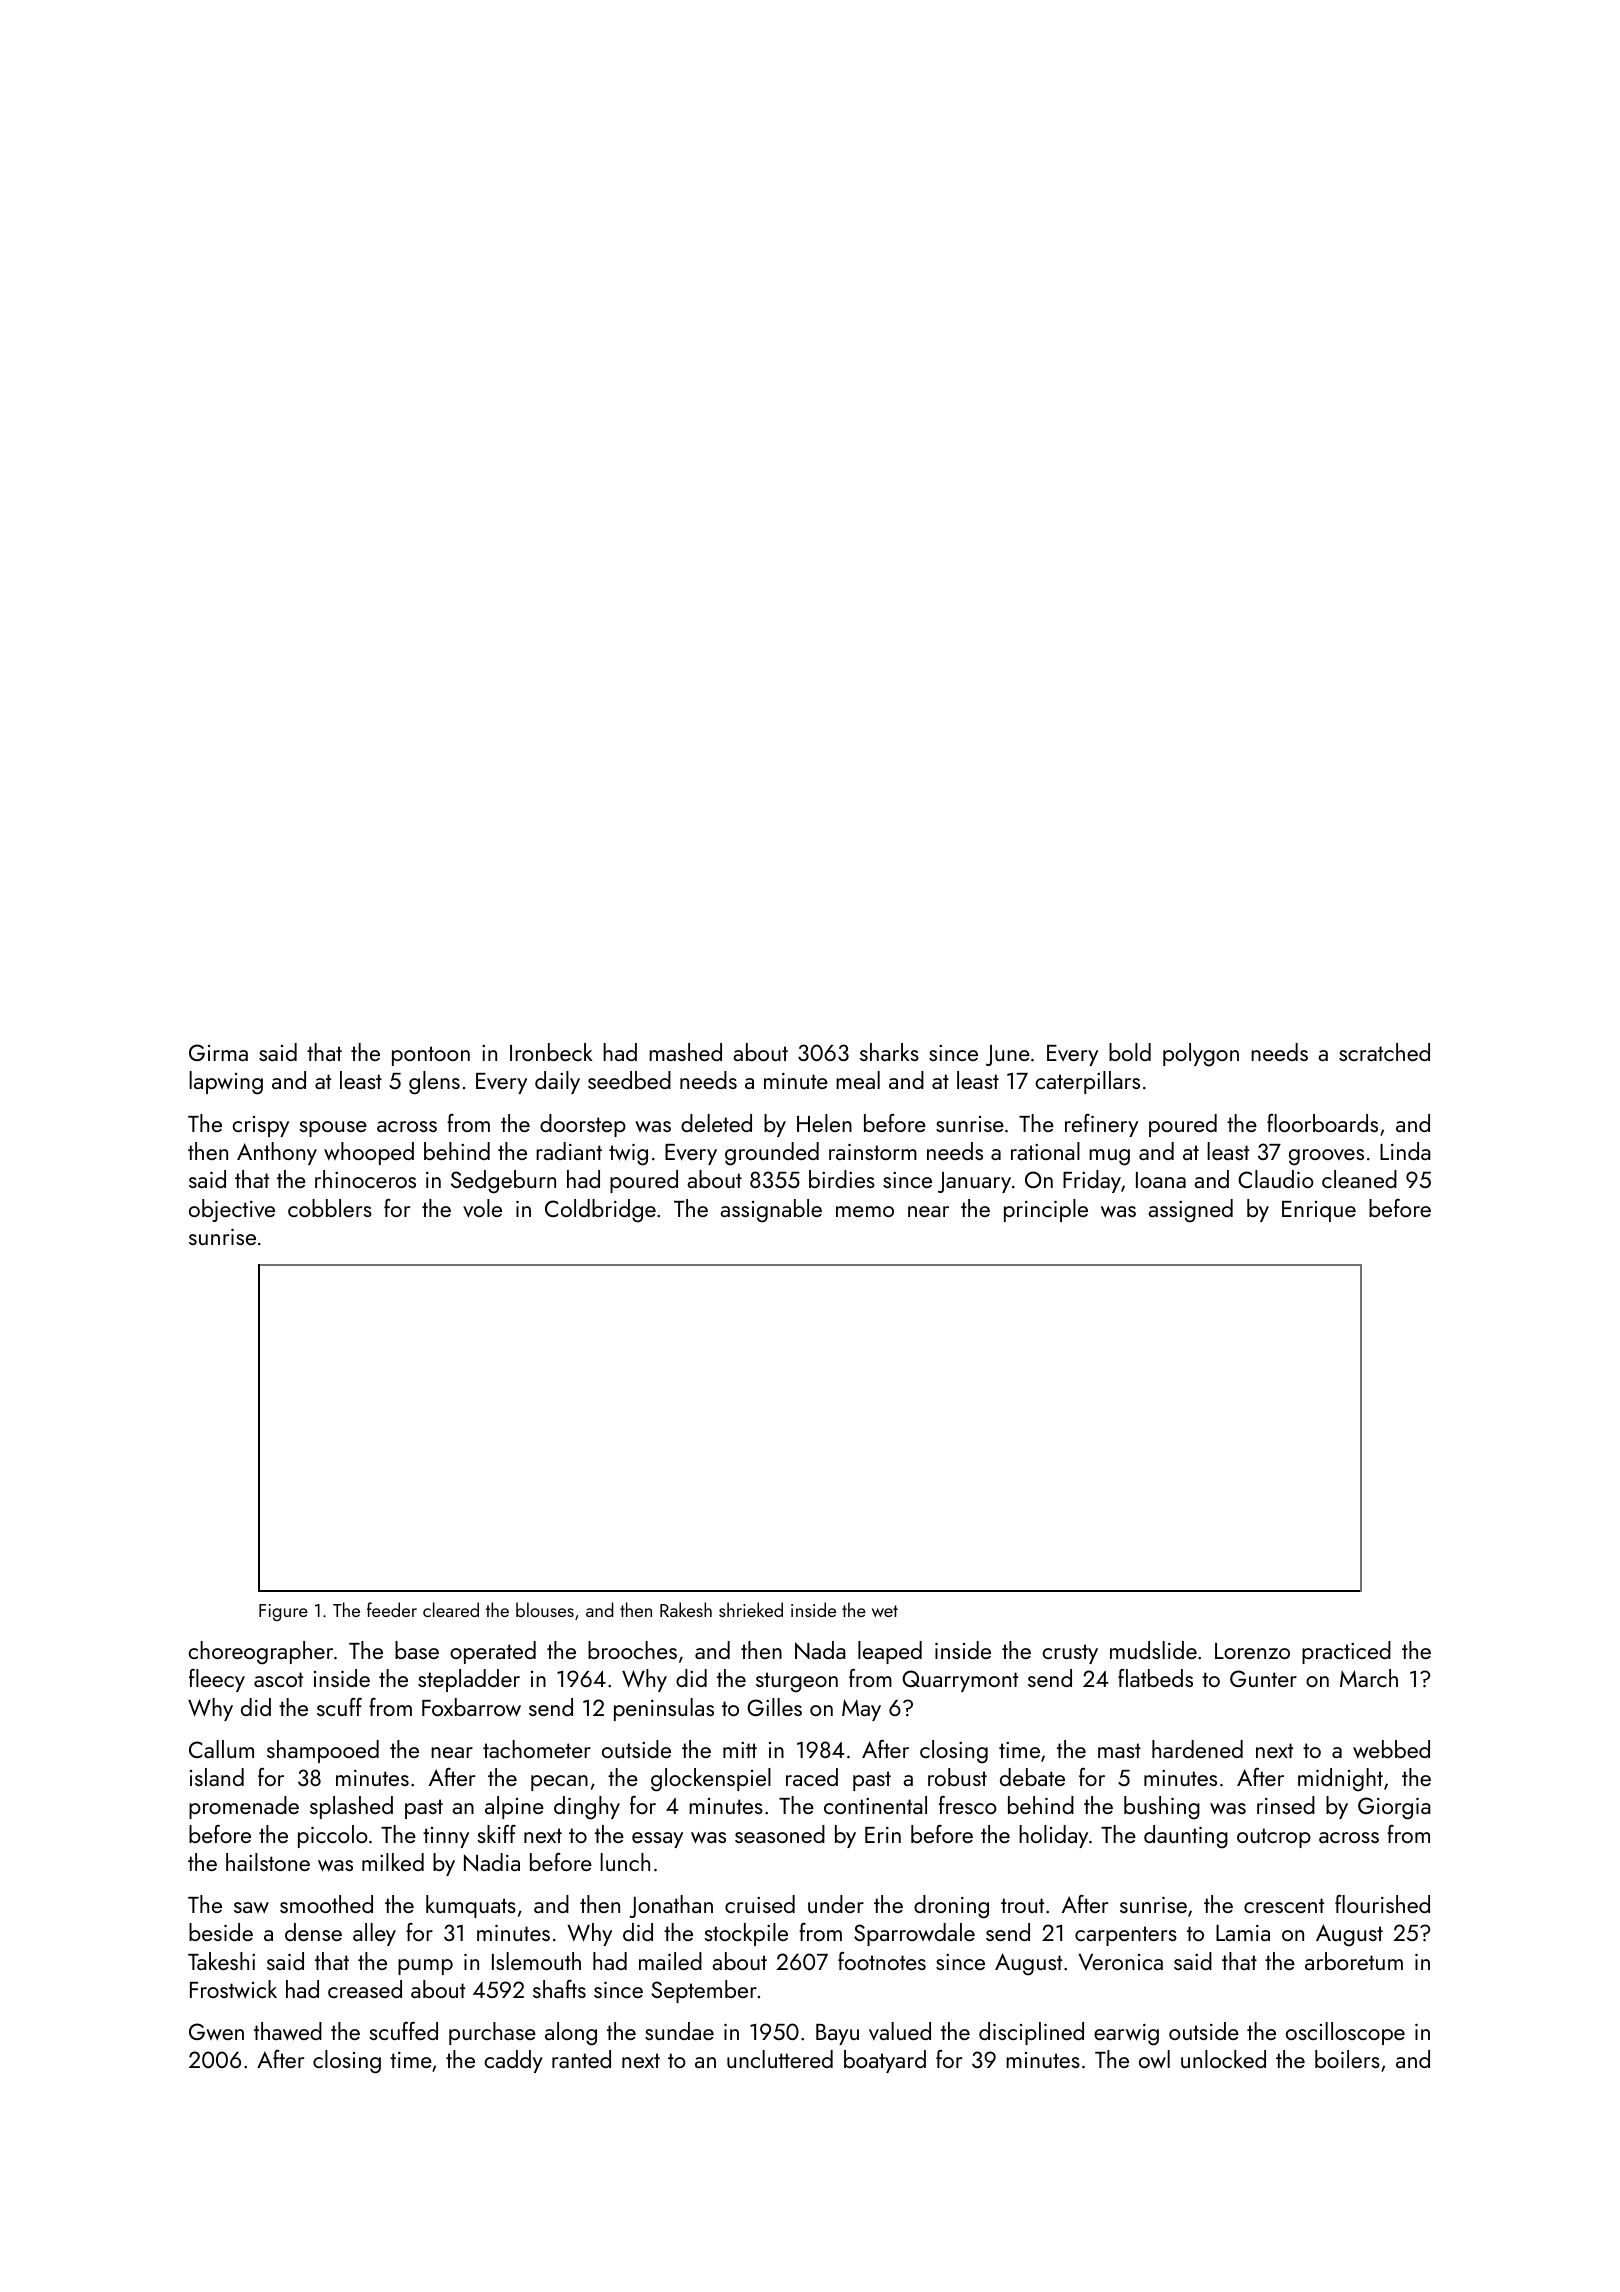 The width and height of the screenshot is (1620, 2292). What do you see at coordinates (392, 1609) in the screenshot?
I see `feeder` at bounding box center [392, 1609].
